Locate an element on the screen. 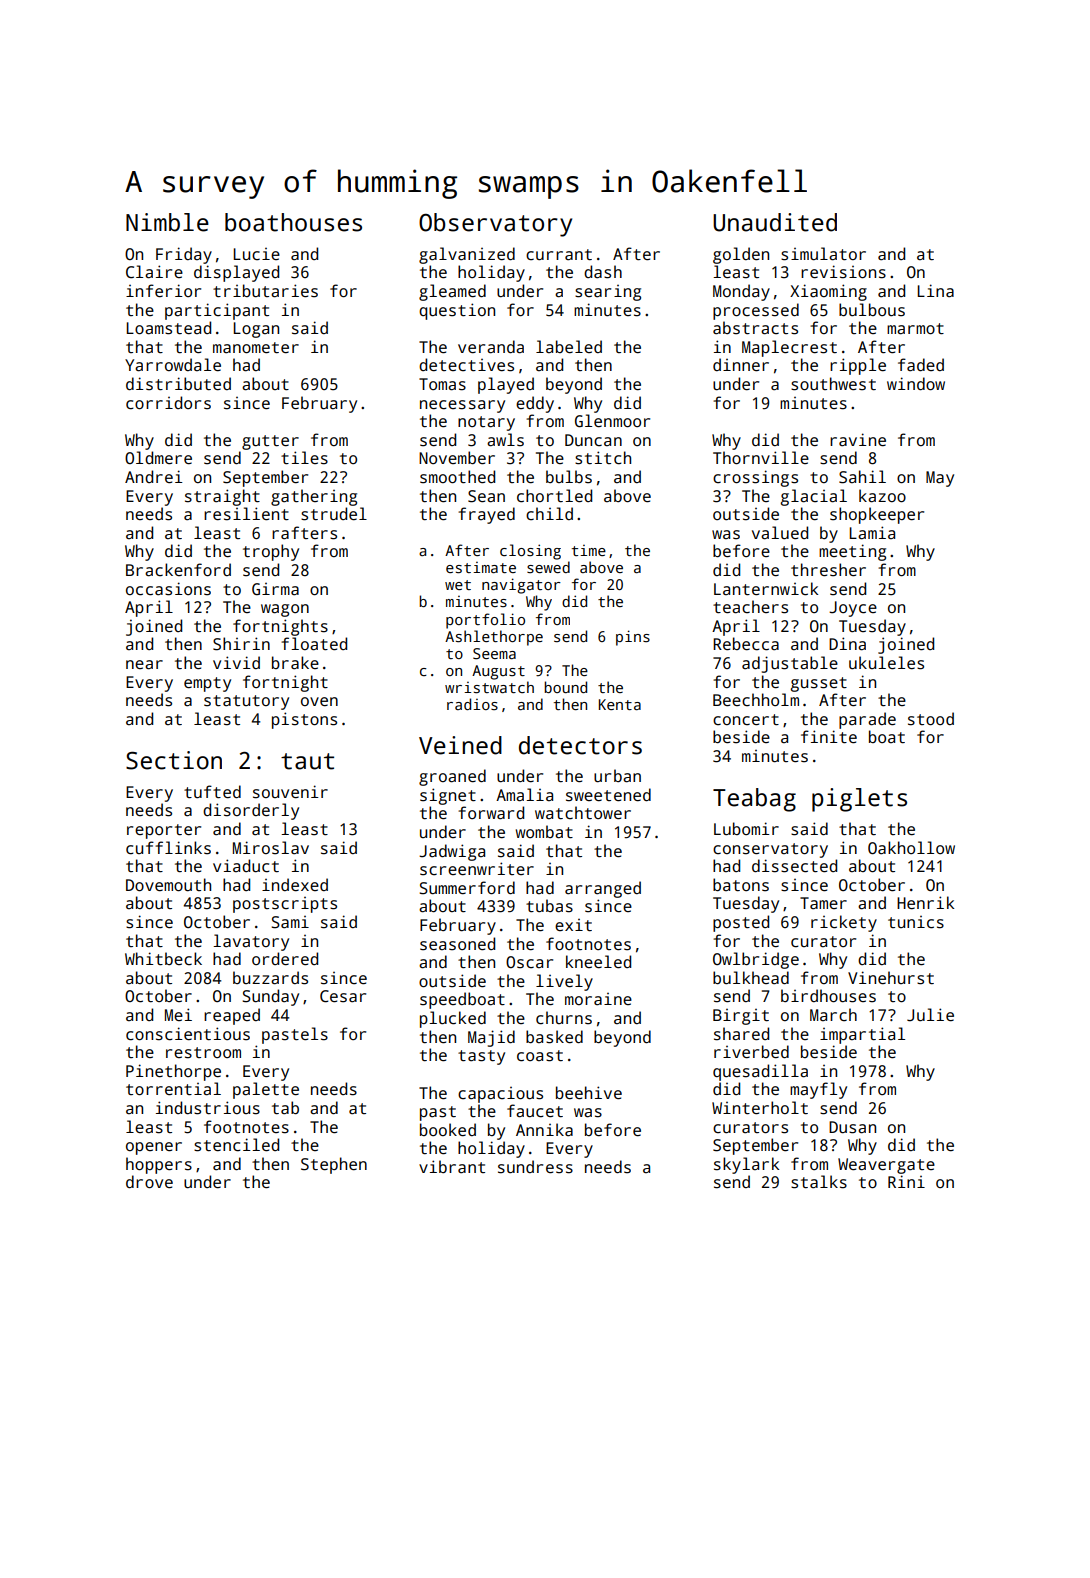 This screenshot has width=1090, height=1578. currant is located at coordinates (559, 255).
